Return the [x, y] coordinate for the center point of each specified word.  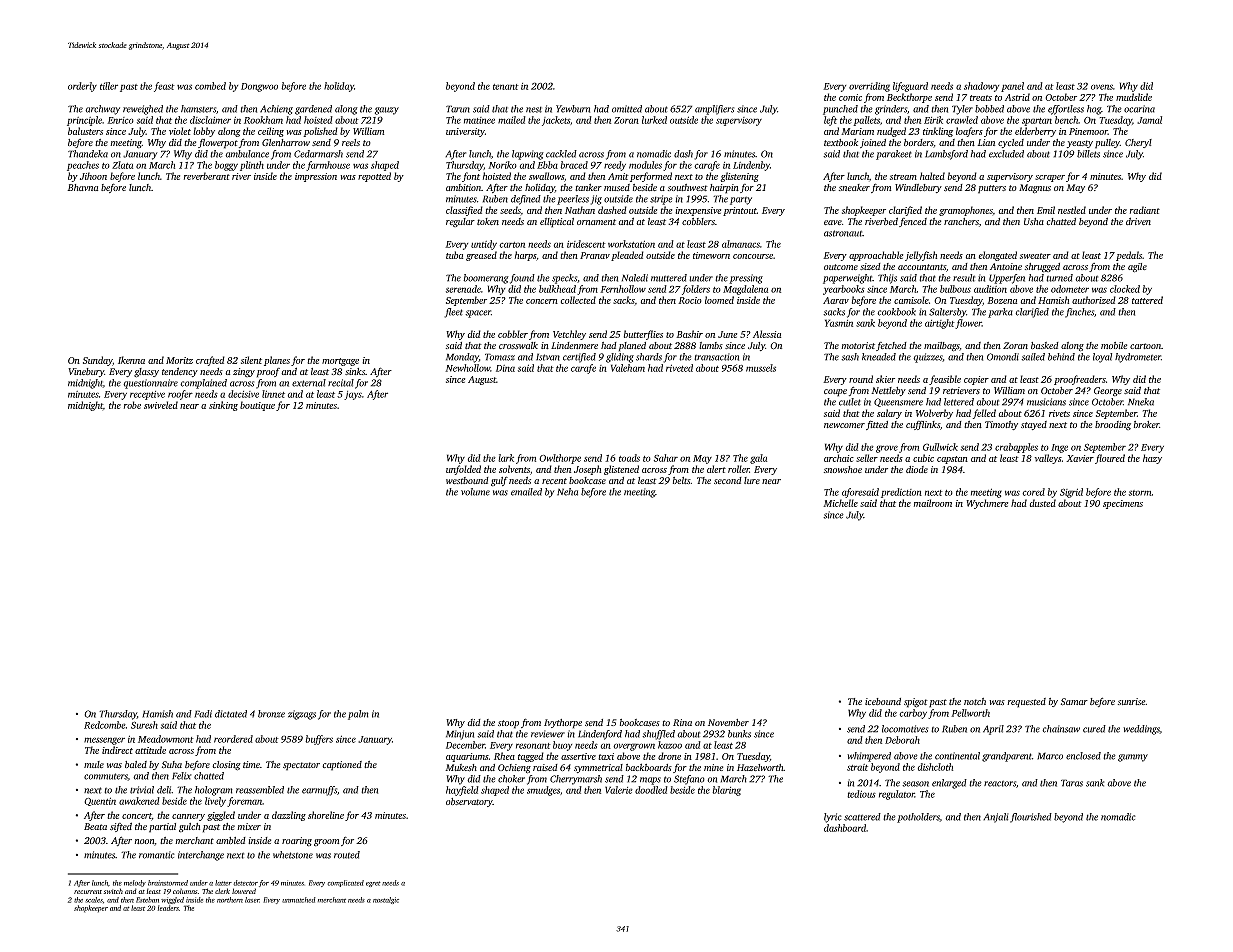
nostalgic [386, 900]
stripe [661, 200]
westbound [467, 480]
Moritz [179, 360]
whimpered [869, 757]
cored [1033, 492]
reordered [233, 739]
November [728, 722]
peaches [83, 166]
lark [506, 458]
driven [1138, 221]
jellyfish [921, 256]
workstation [631, 244]
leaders [168, 908]
